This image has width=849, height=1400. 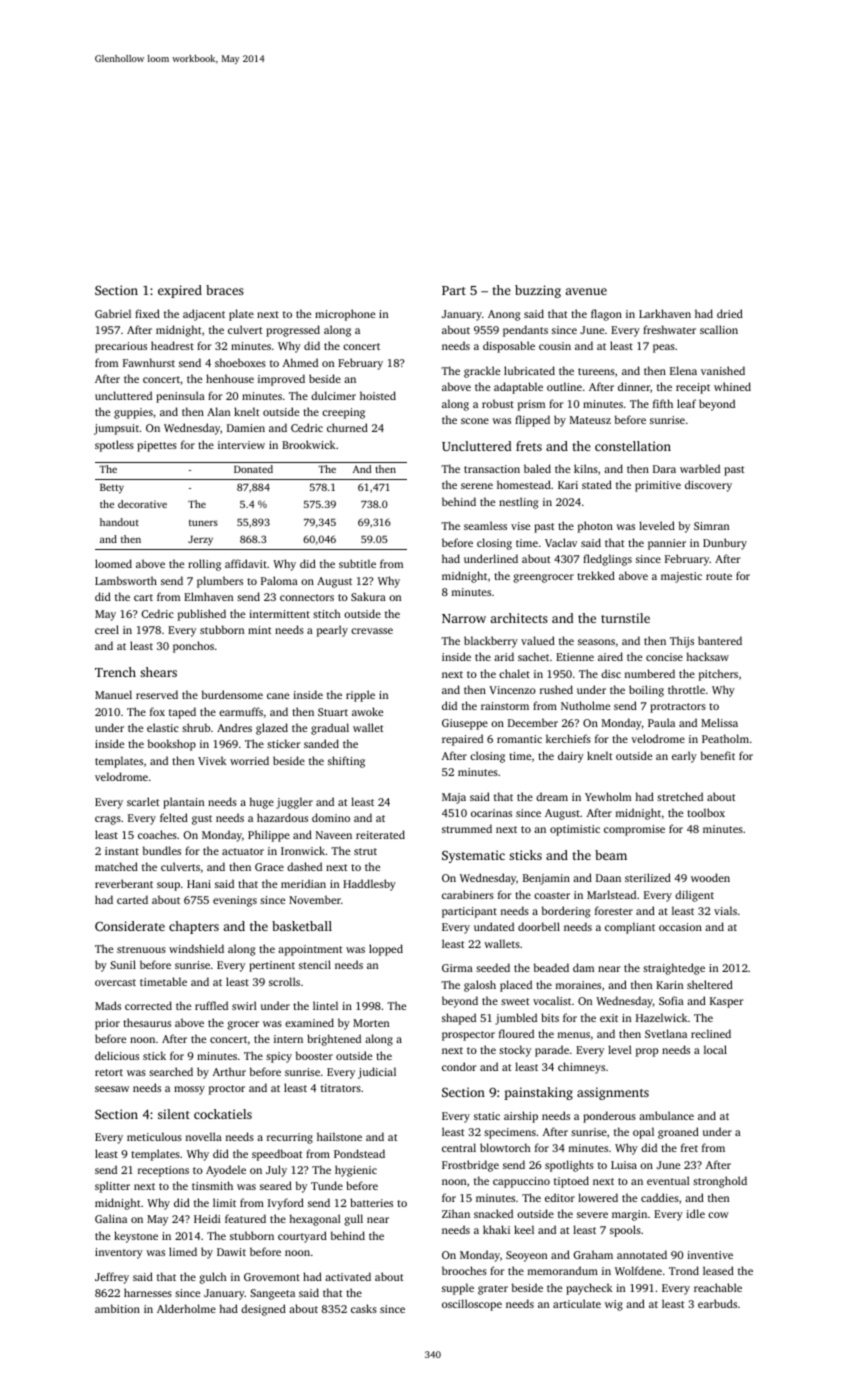 I want to click on Gabriel, so click(x=113, y=313).
